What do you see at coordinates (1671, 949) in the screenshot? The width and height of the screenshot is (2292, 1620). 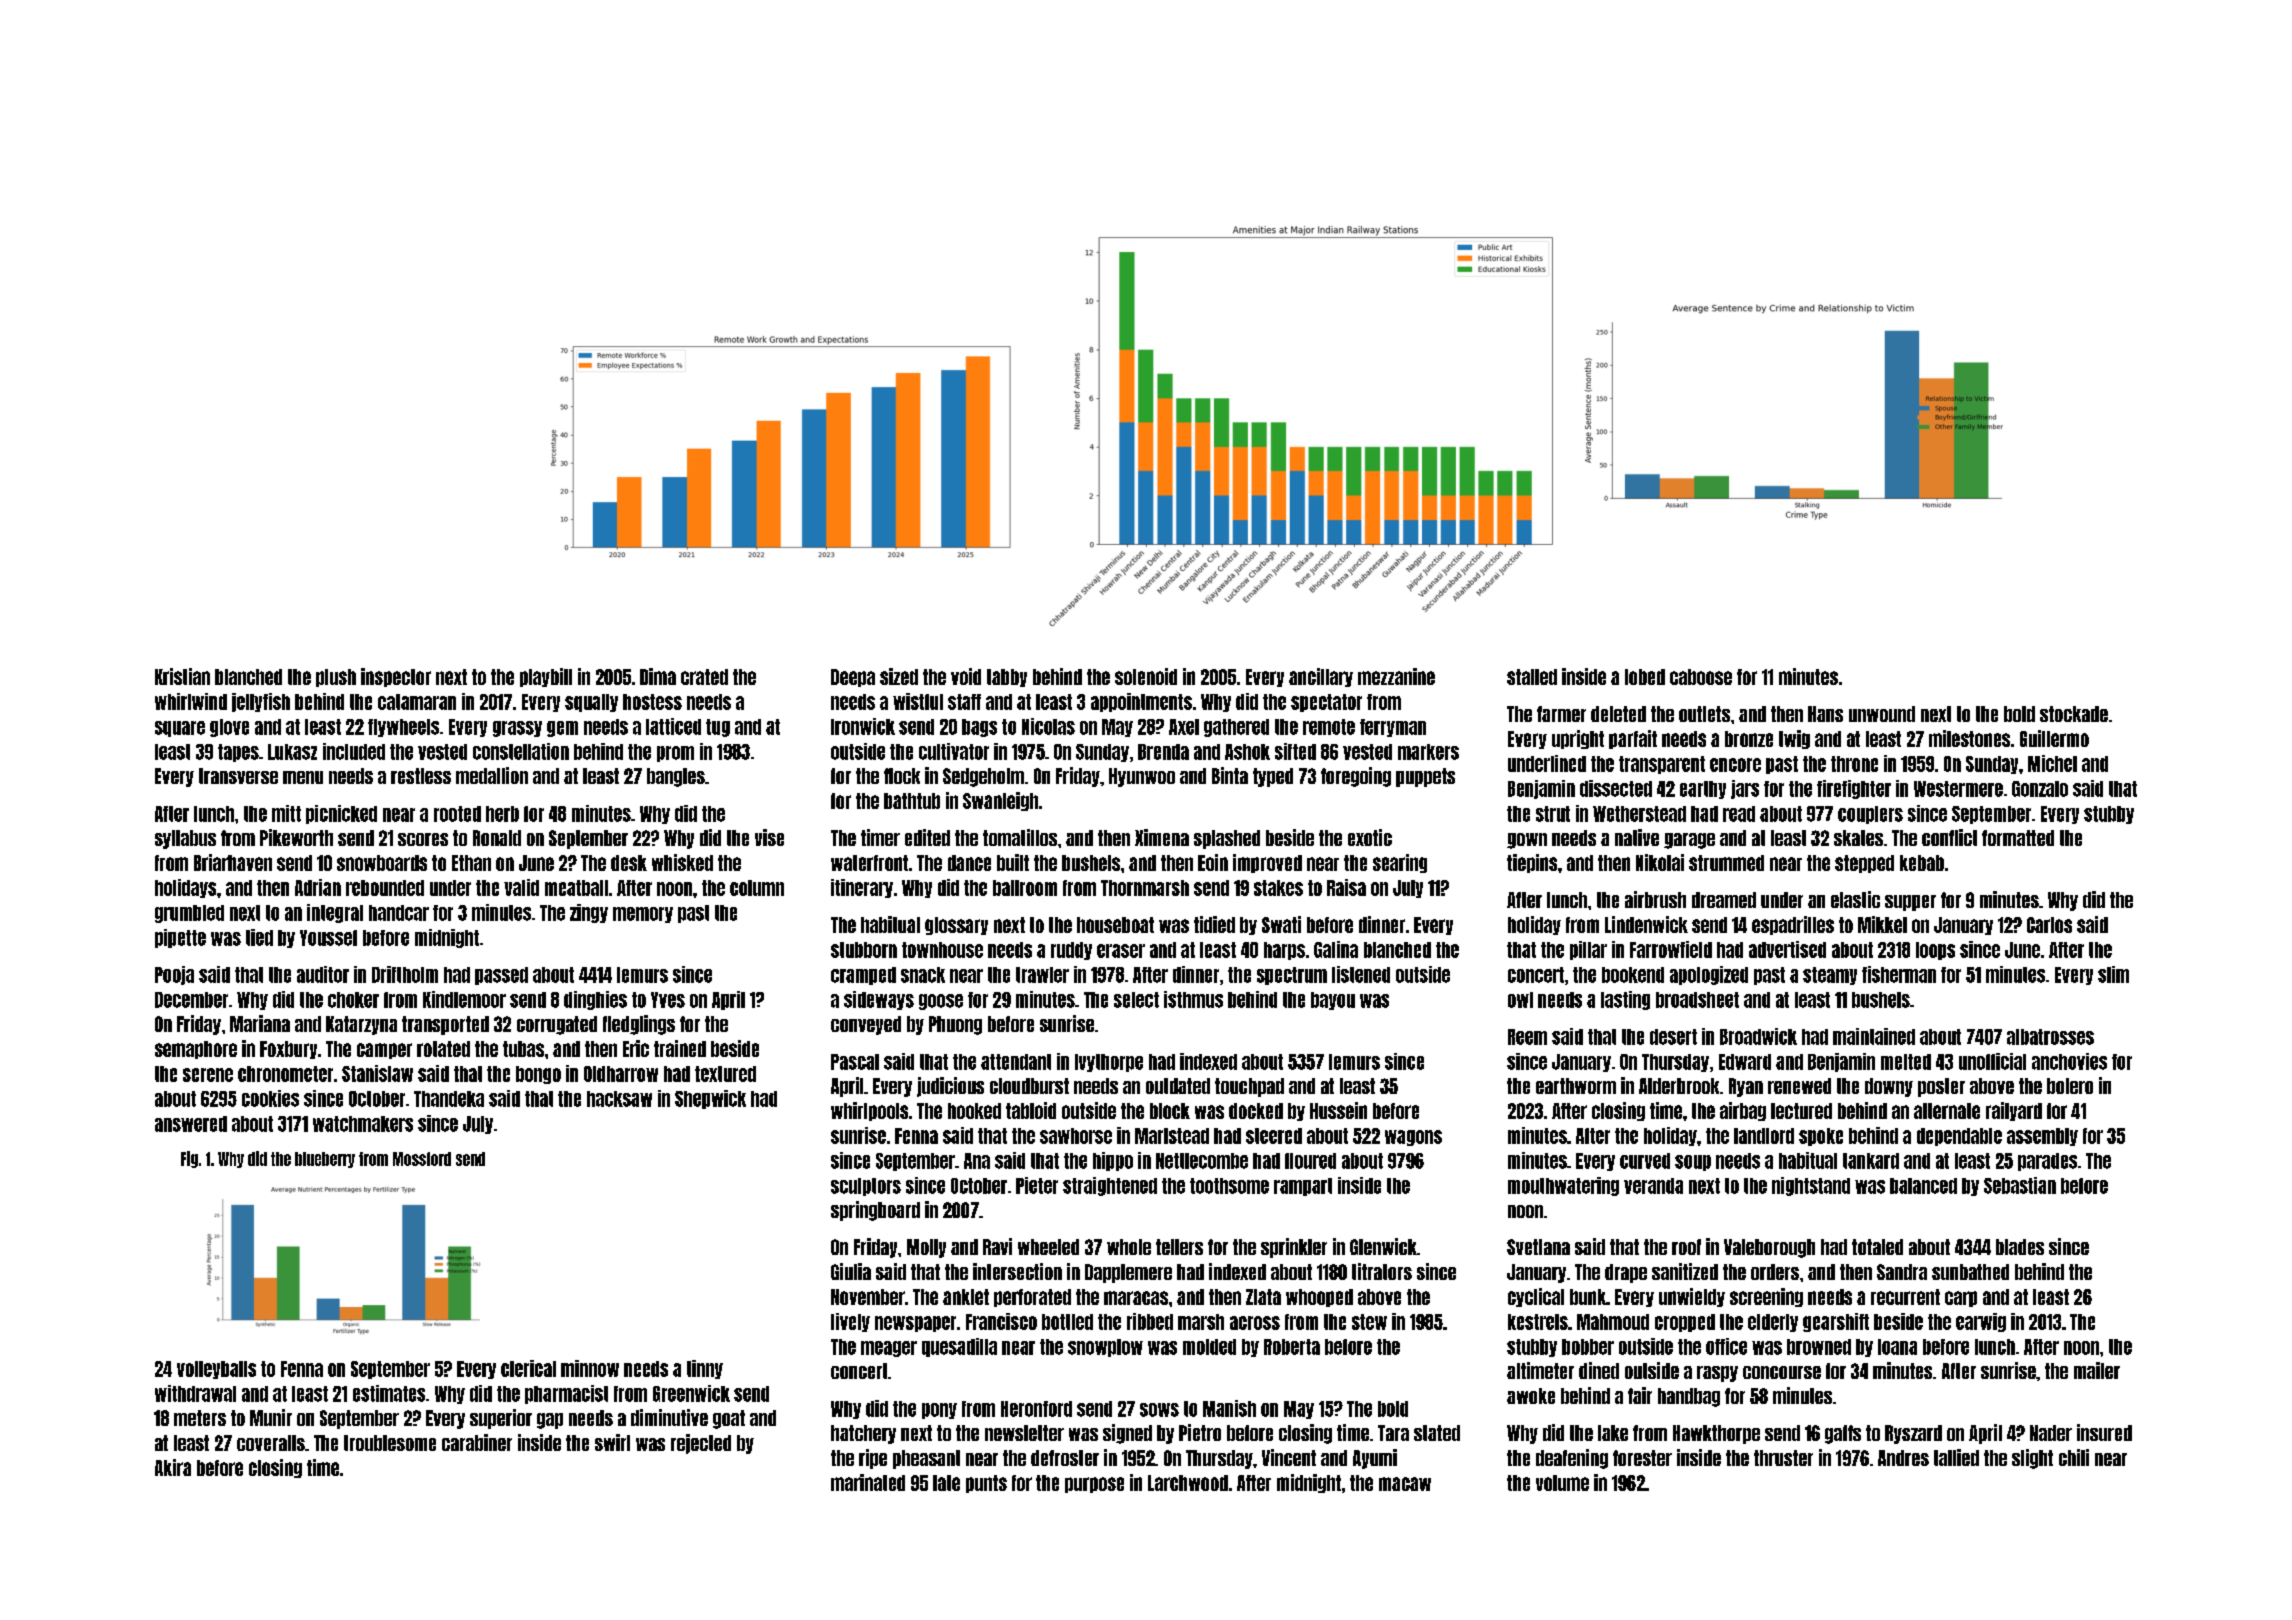 I see `Farrowfield` at bounding box center [1671, 949].
